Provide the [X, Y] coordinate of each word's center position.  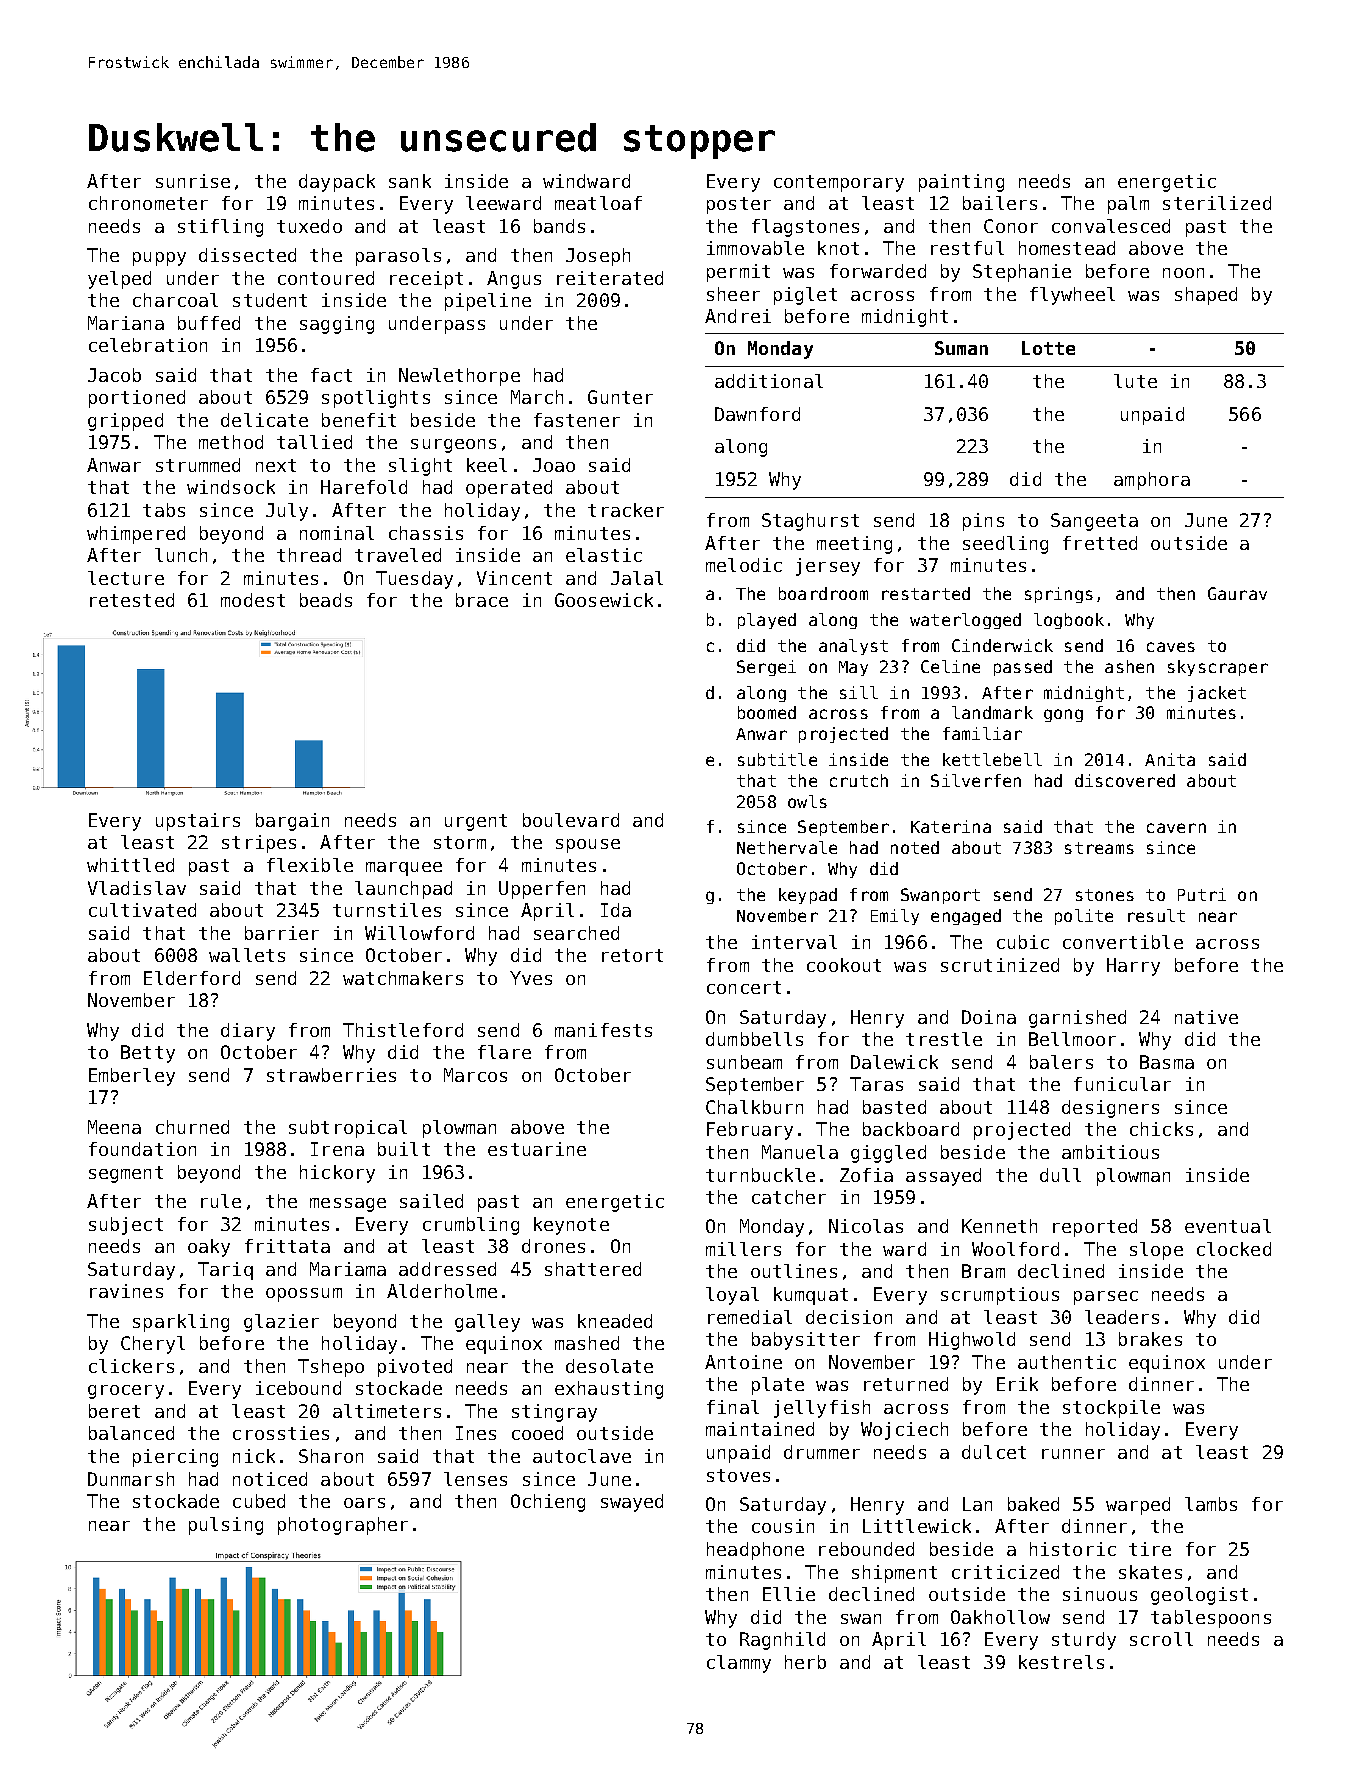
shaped [1206, 296]
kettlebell [992, 759]
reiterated [610, 278]
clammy [739, 1664]
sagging [337, 325]
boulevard [571, 820]
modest [253, 600]
